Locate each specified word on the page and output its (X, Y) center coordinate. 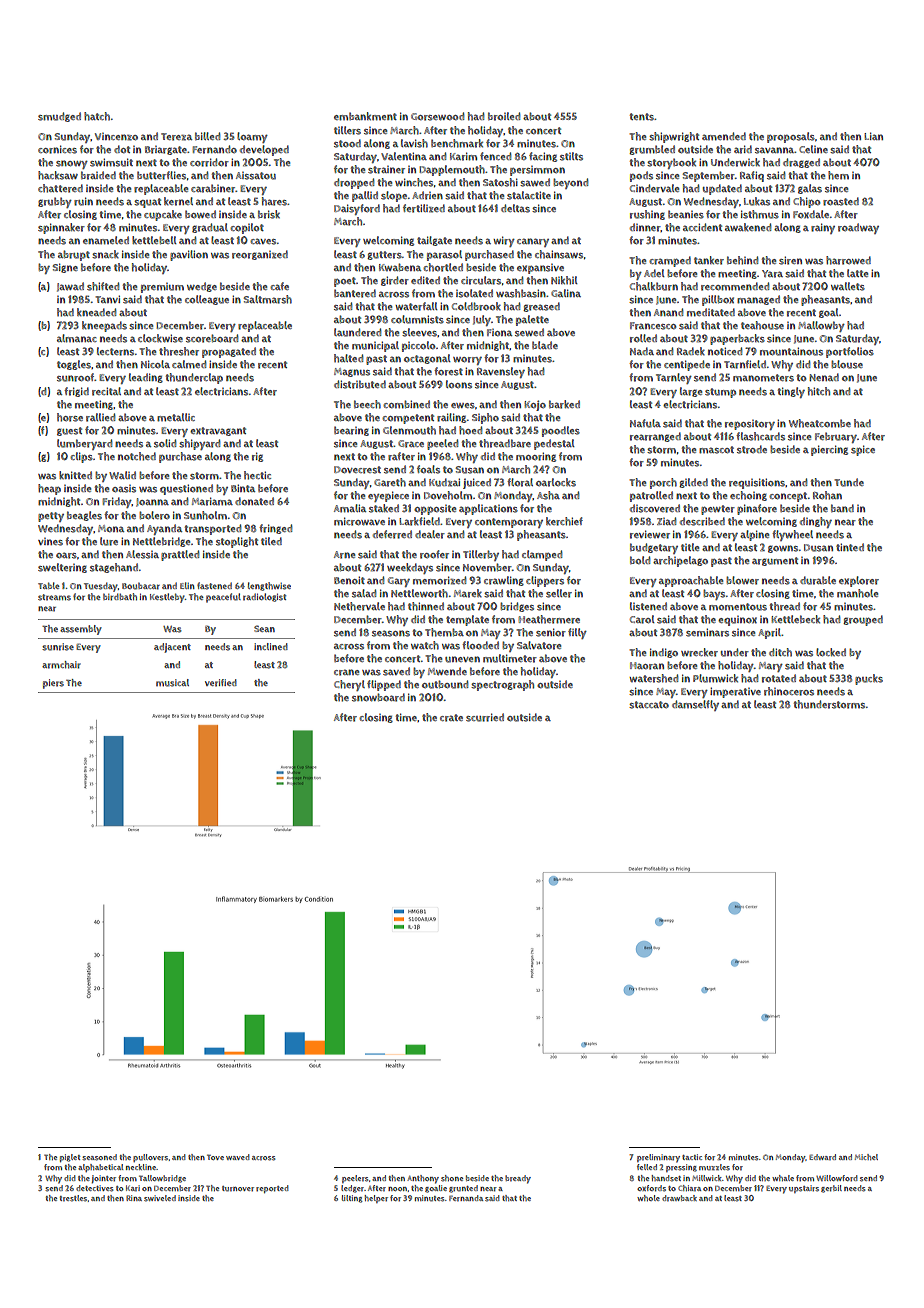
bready (518, 1179)
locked (831, 652)
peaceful (223, 598)
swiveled (160, 1198)
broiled (504, 116)
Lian (873, 136)
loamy (252, 137)
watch (425, 645)
